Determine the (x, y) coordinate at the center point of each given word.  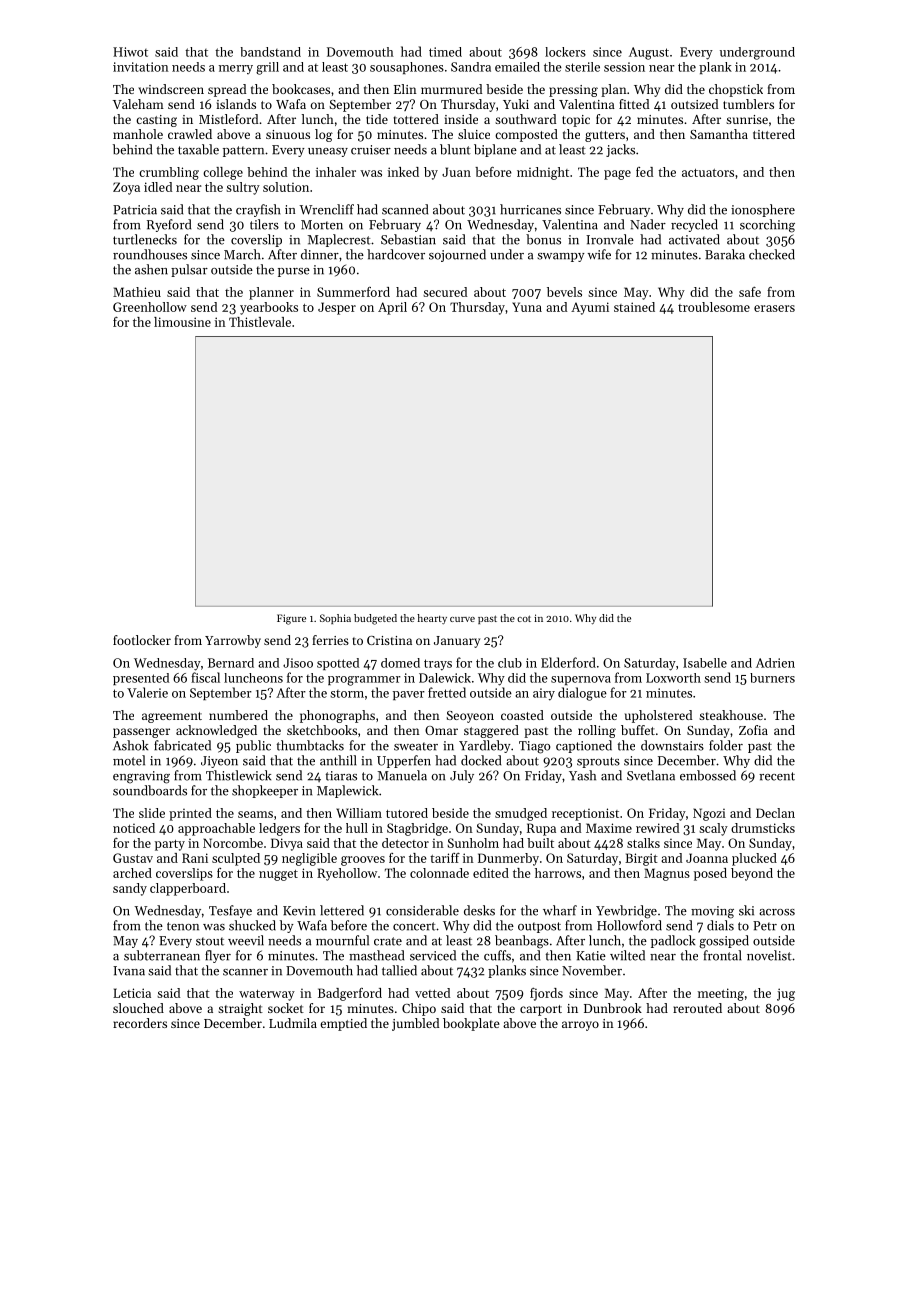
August (649, 53)
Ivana (129, 971)
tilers (264, 224)
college (223, 173)
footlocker (142, 640)
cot (524, 618)
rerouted (697, 1008)
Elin (405, 89)
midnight (543, 173)
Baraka (725, 254)
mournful (342, 940)
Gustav (133, 858)
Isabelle (705, 663)
